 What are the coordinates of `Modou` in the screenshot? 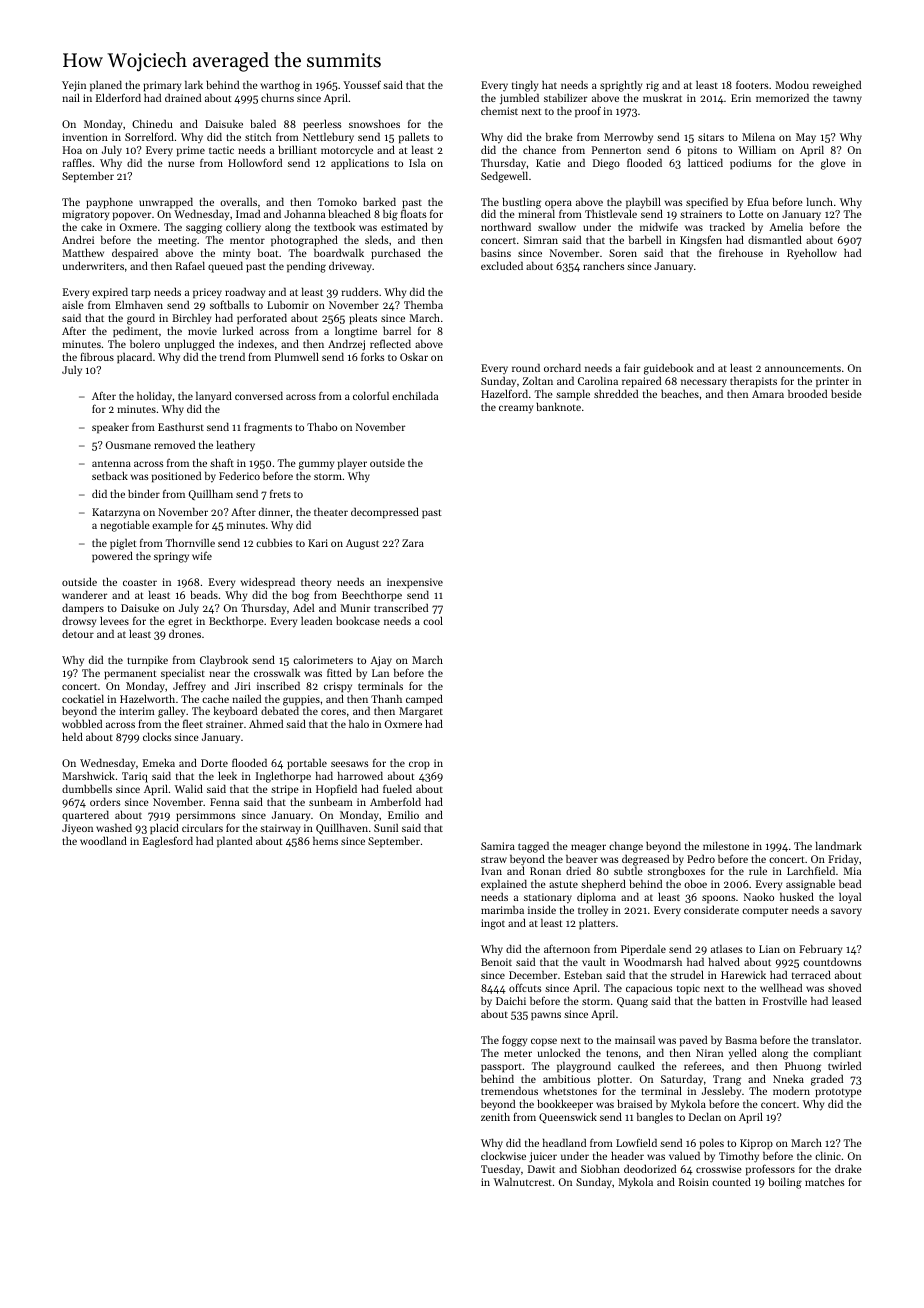 It's located at (792, 84).
